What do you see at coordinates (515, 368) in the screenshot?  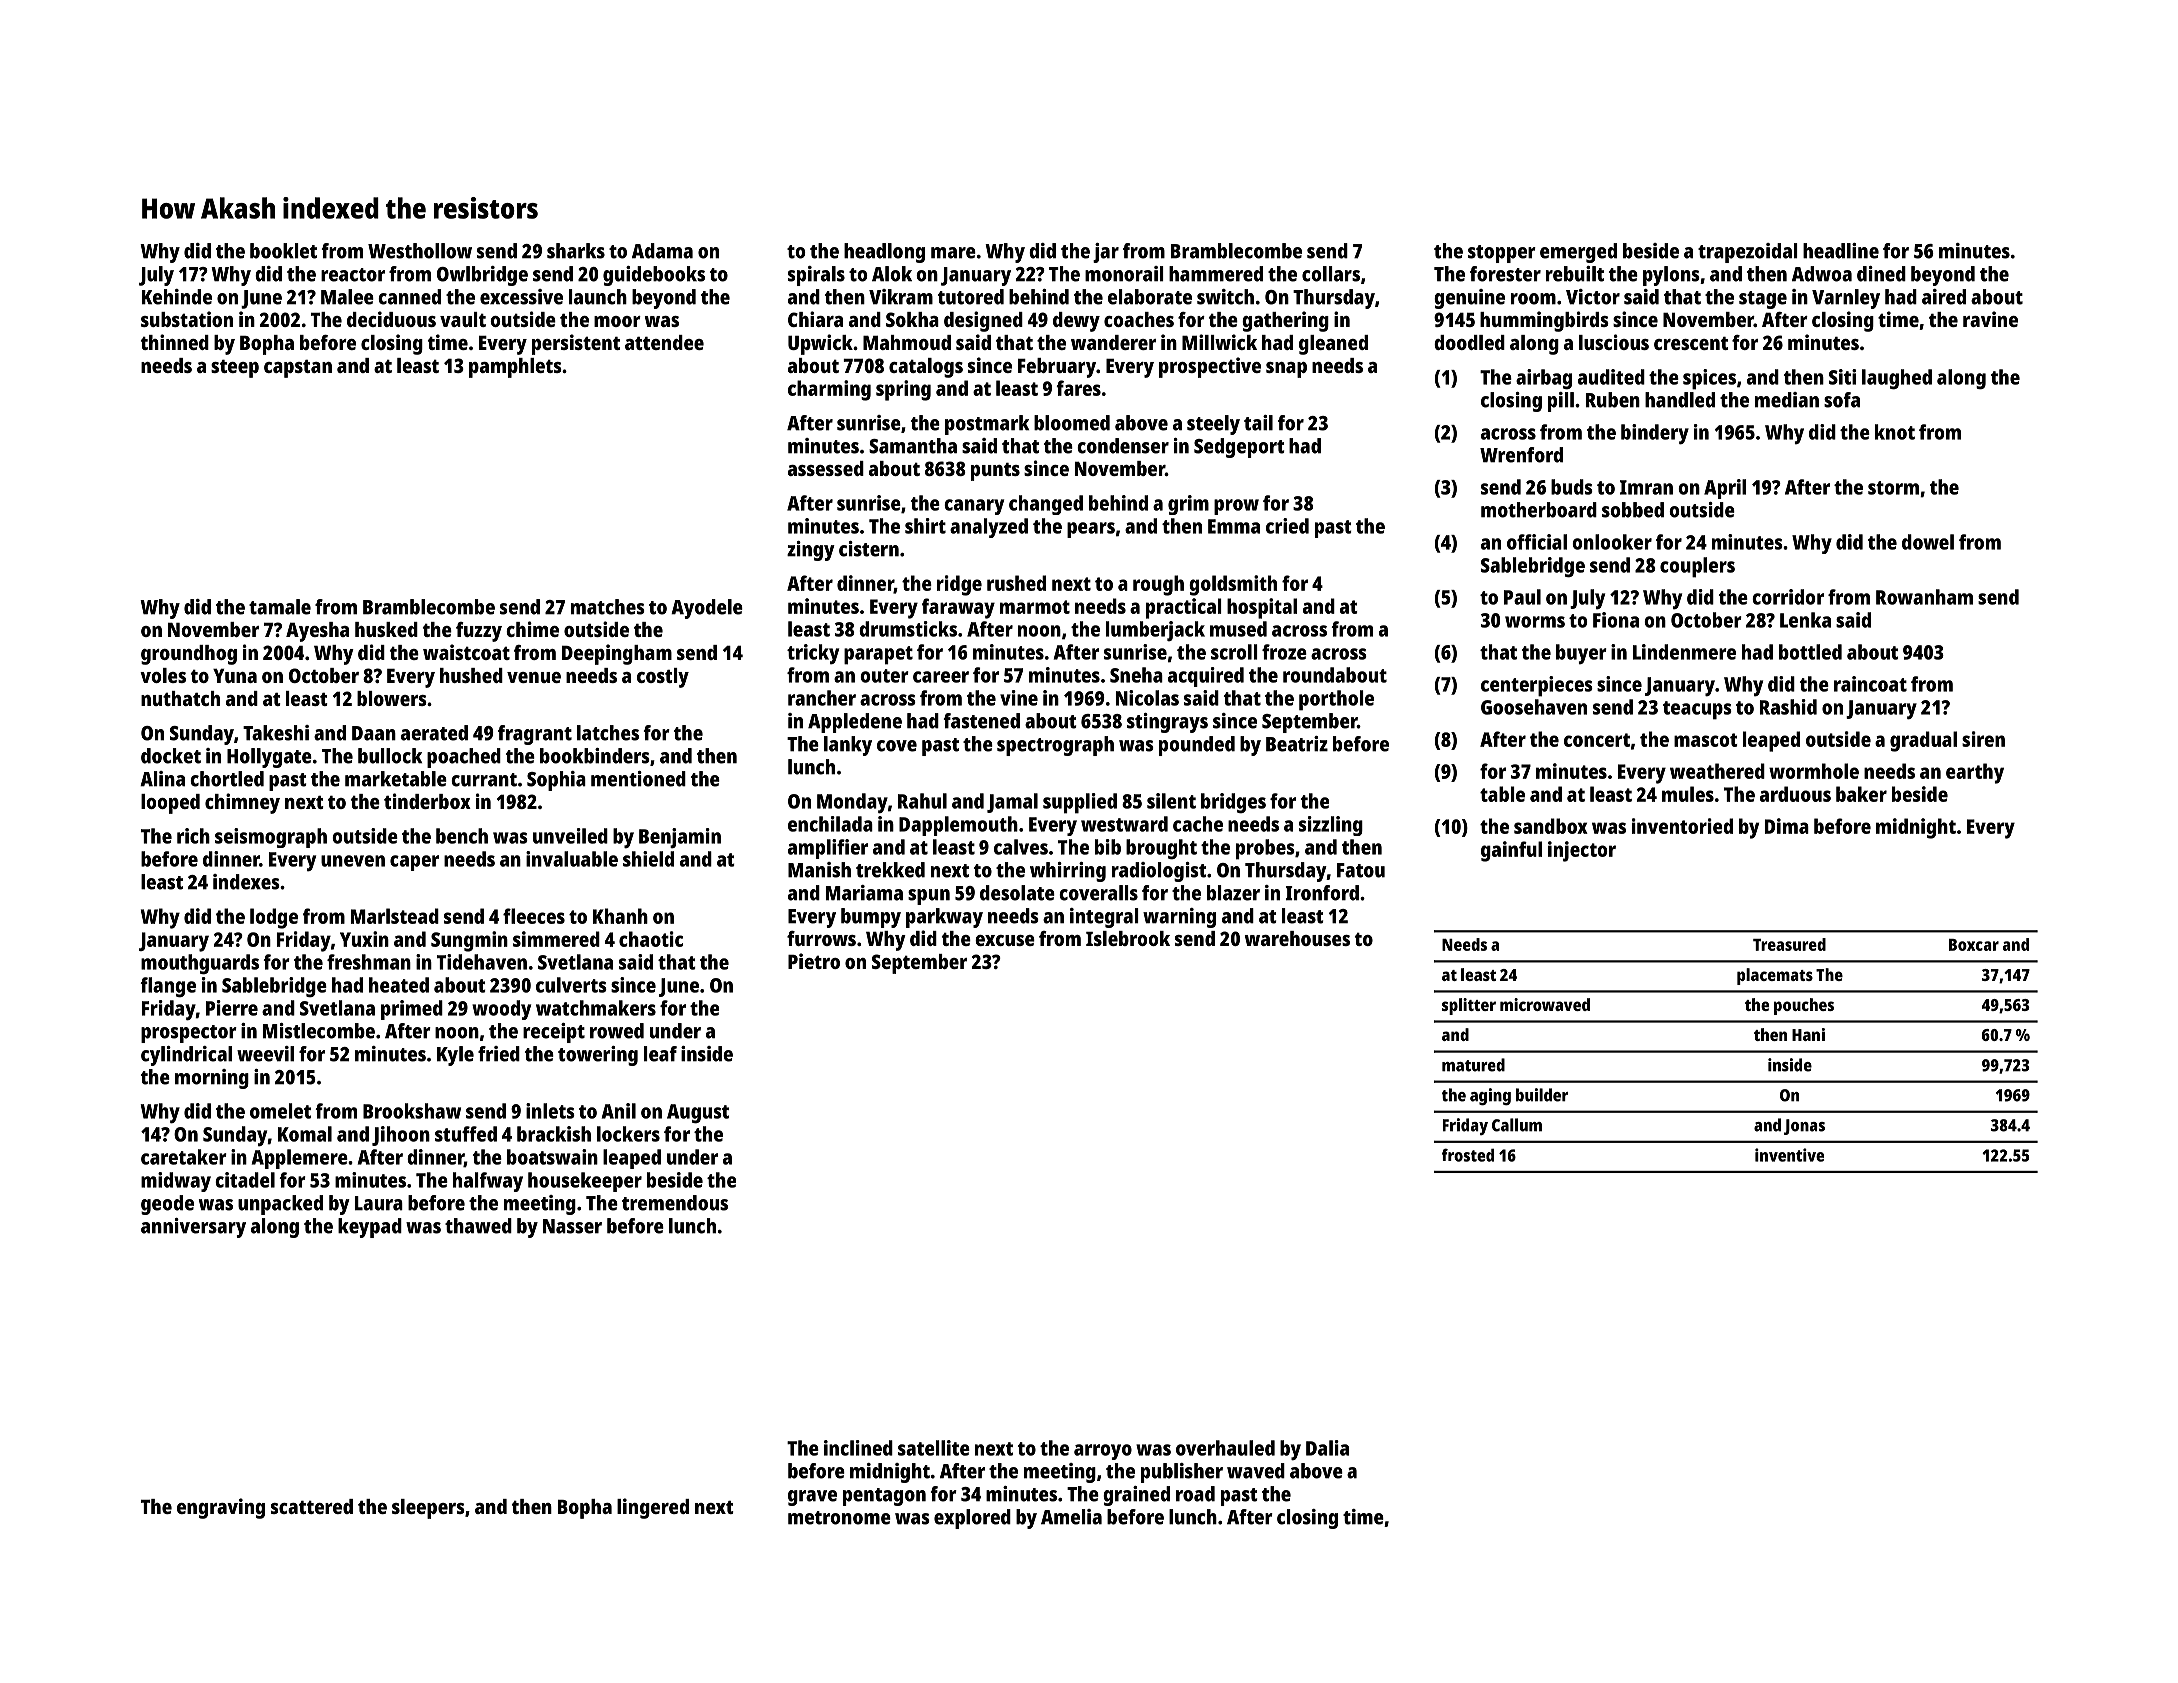 I see `pamphlets` at bounding box center [515, 368].
